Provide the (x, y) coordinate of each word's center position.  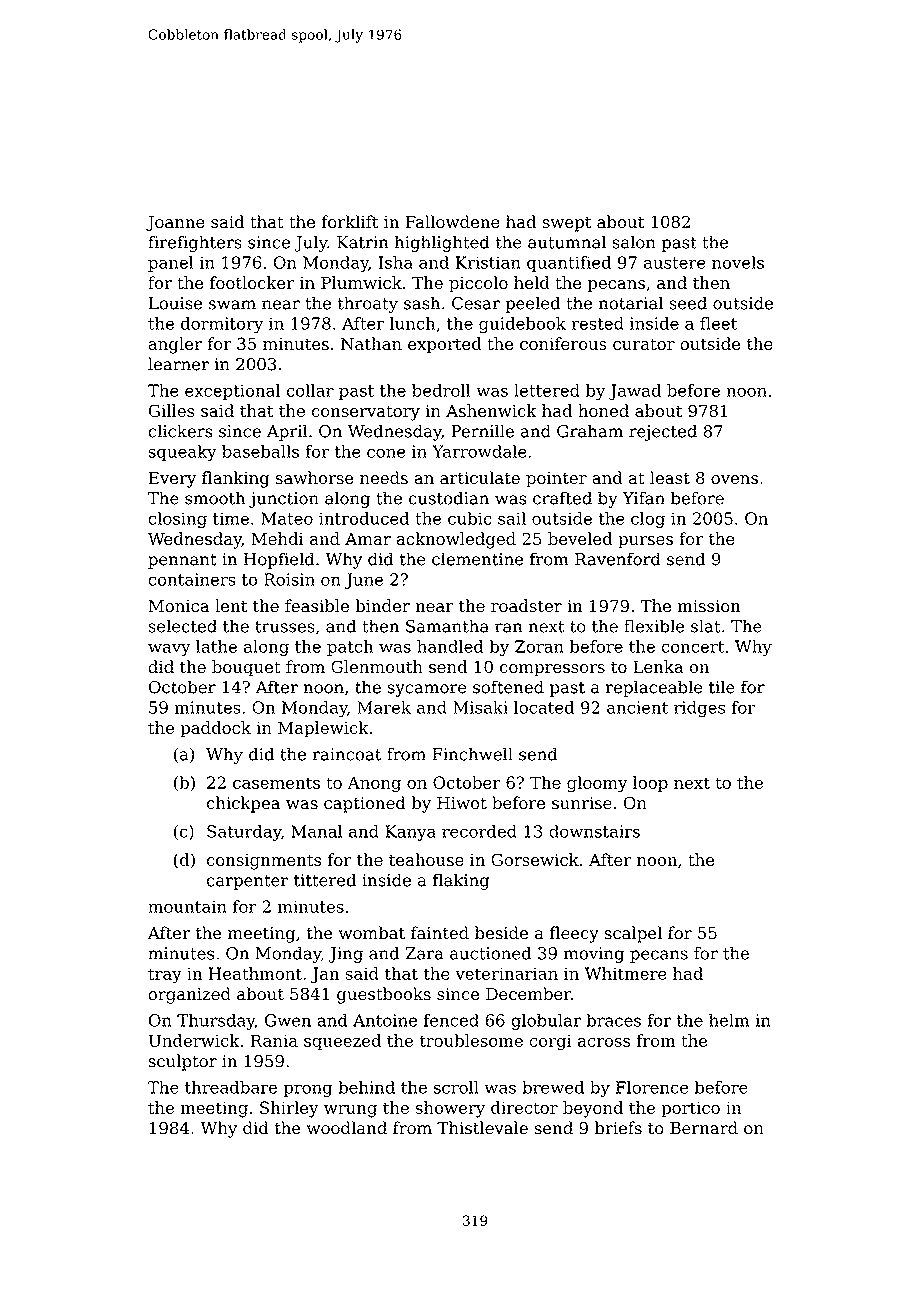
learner (178, 364)
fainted (440, 933)
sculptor (182, 1062)
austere (675, 263)
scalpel (633, 934)
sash (422, 303)
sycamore (427, 690)
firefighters (195, 243)
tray (165, 976)
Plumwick (361, 282)
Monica (179, 606)
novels (738, 262)
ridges (699, 709)
